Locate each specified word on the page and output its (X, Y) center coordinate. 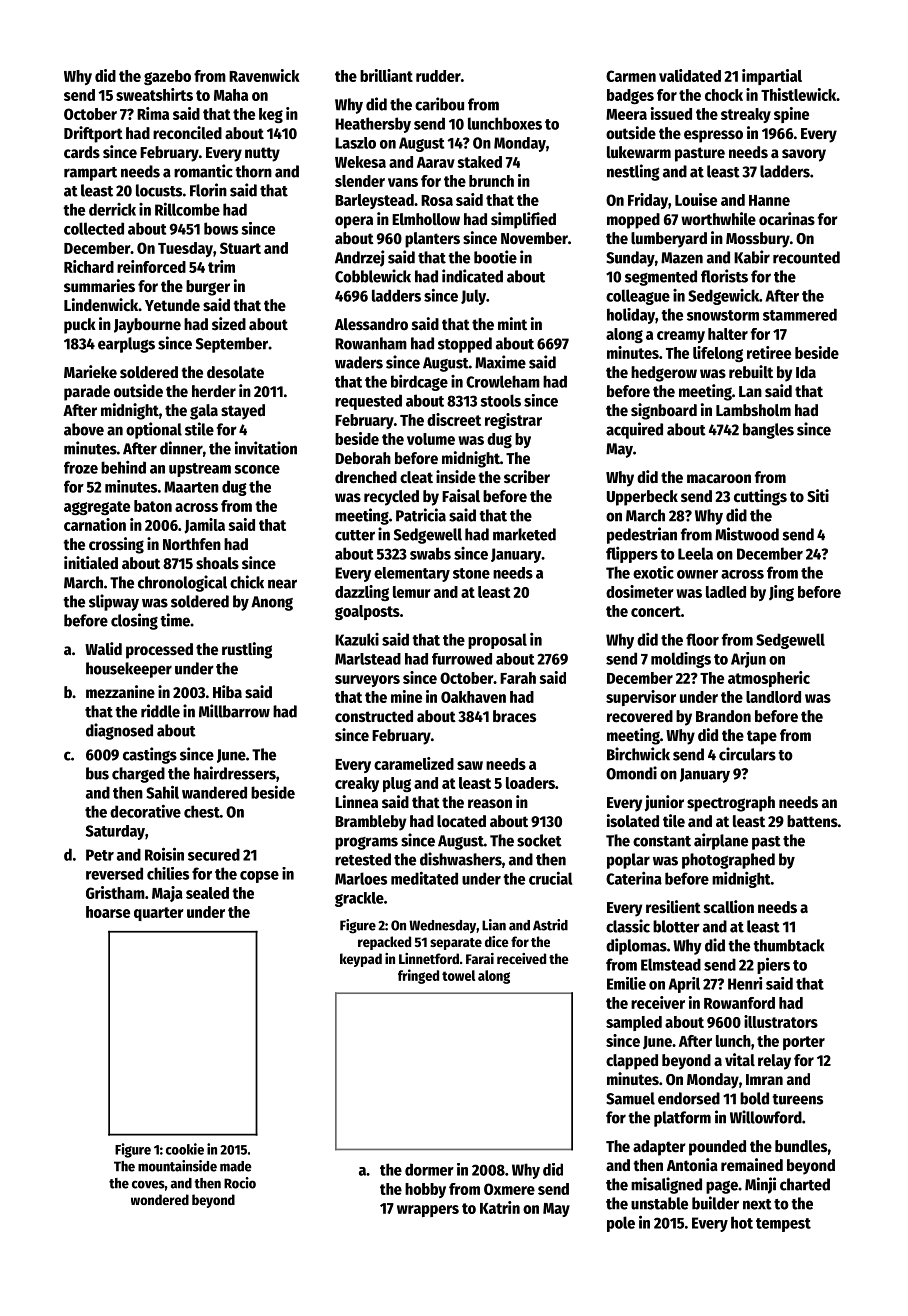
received (521, 958)
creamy (681, 337)
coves (148, 1184)
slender (360, 181)
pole (621, 1224)
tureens (797, 1099)
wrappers (428, 1211)
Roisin (164, 854)
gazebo (167, 77)
